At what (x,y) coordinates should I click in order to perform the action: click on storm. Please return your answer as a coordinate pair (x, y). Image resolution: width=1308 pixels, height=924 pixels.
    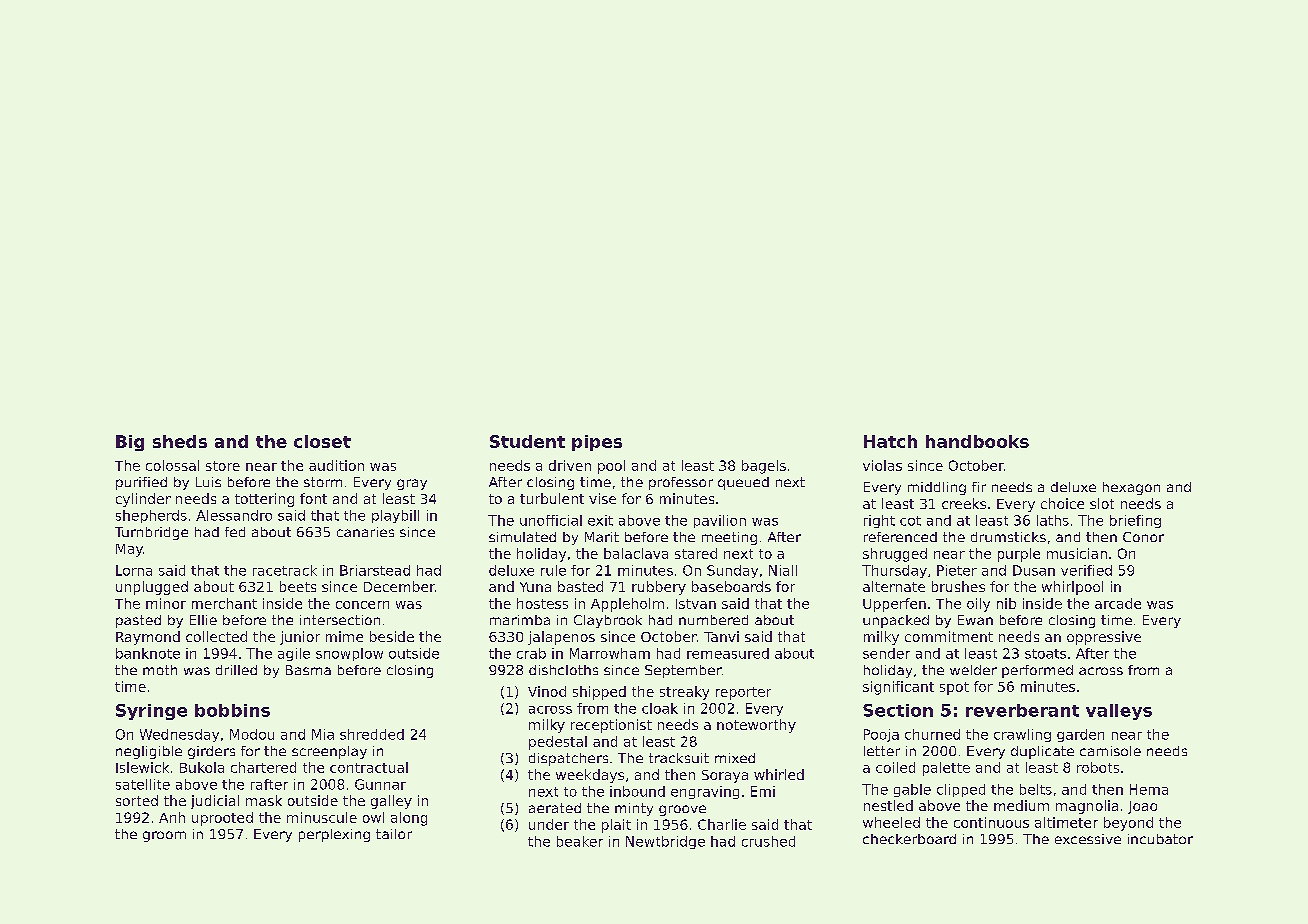
    Looking at the image, I should click on (323, 482).
